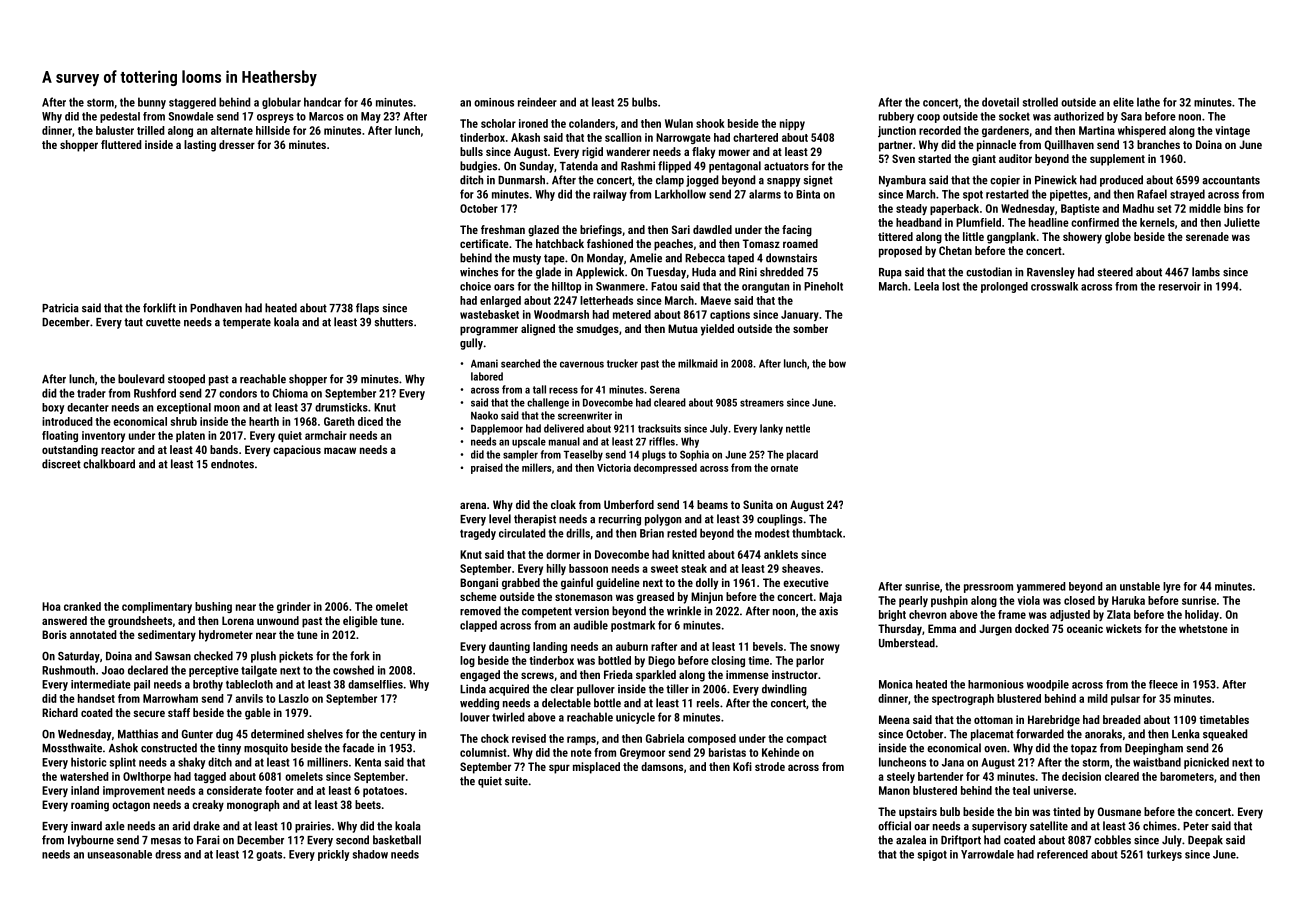  Describe the element at coordinates (728, 661) in the screenshot. I see `closing` at that location.
